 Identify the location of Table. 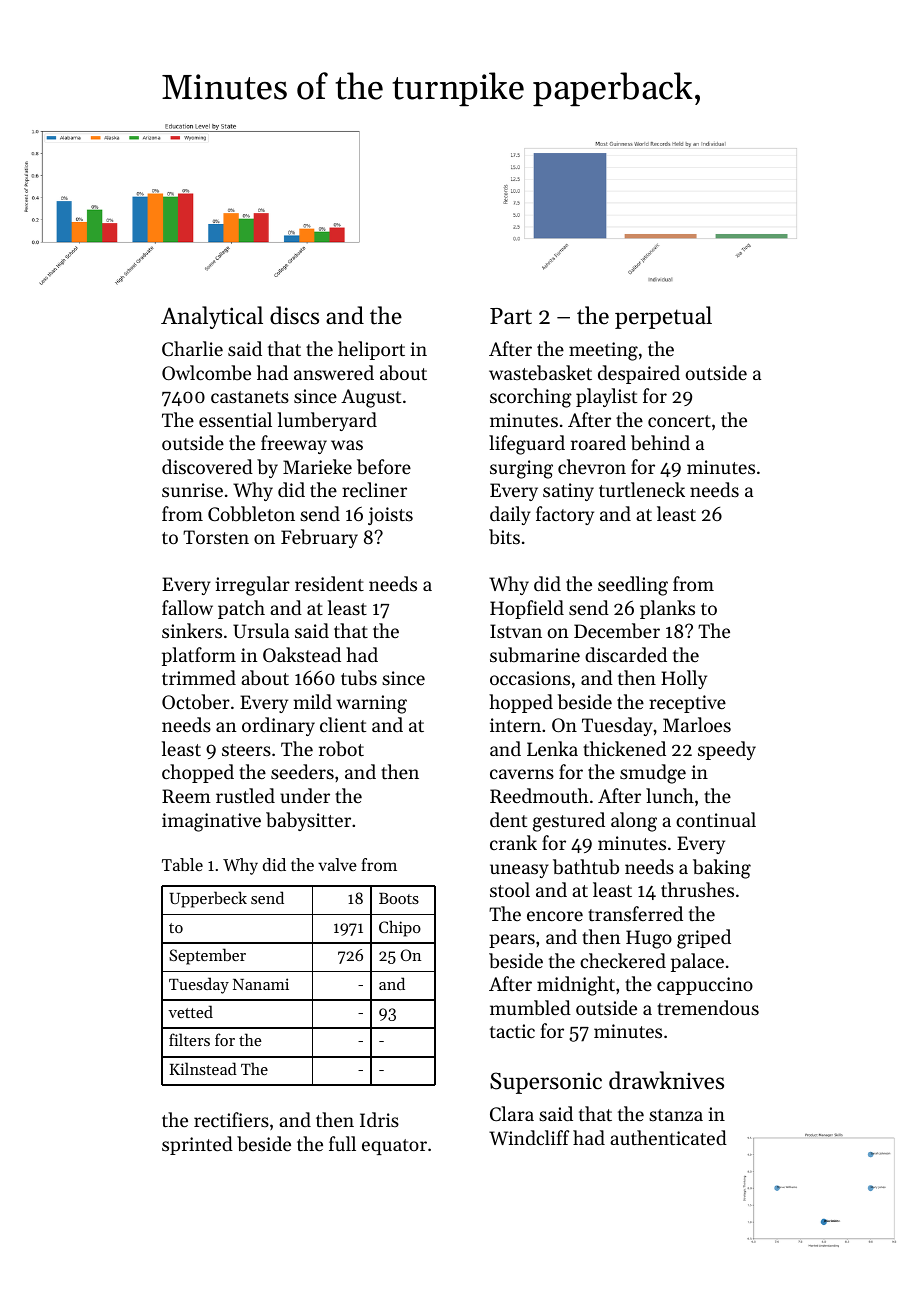
(182, 864).
